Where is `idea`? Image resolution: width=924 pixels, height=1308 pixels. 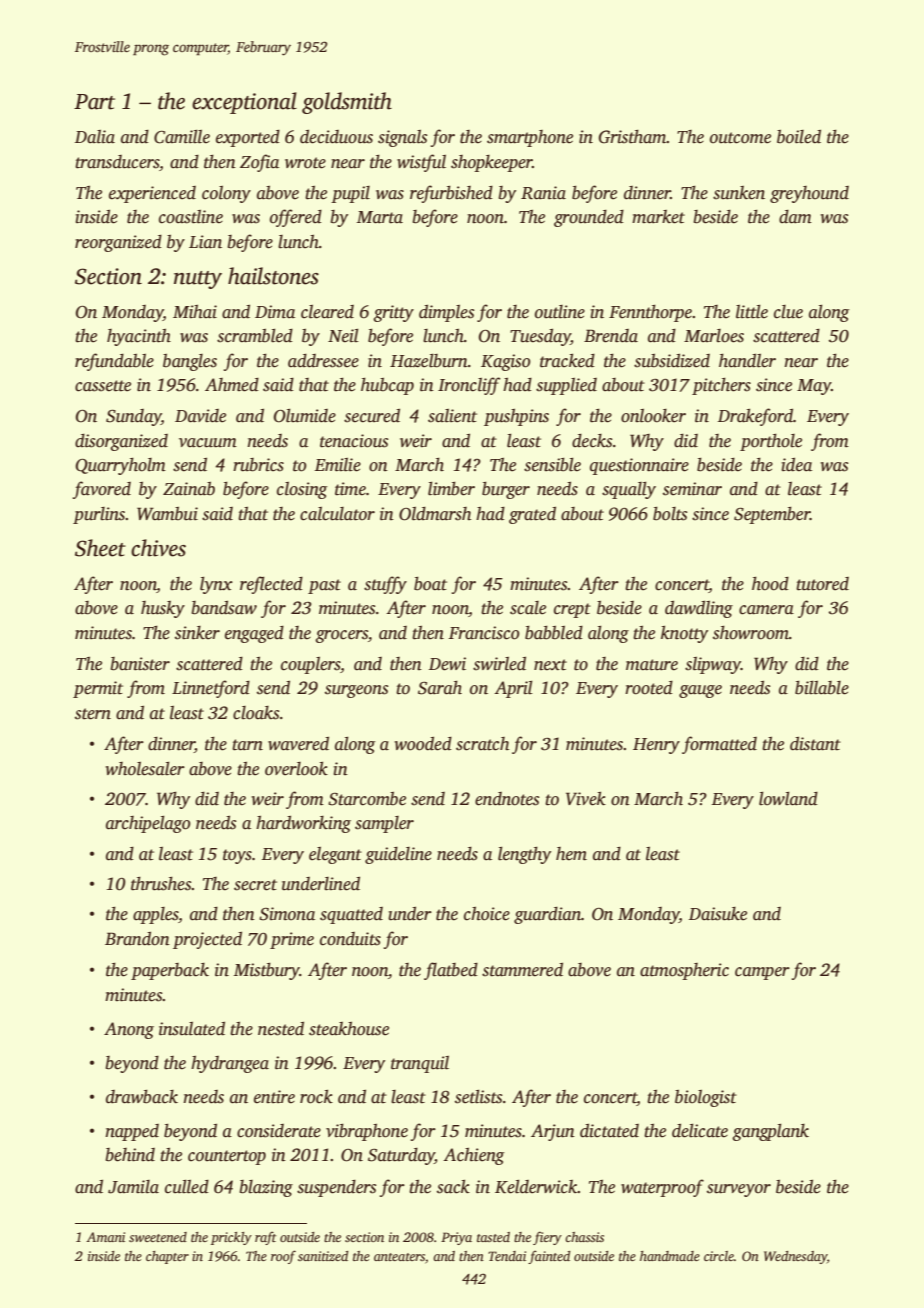 idea is located at coordinates (797, 465).
